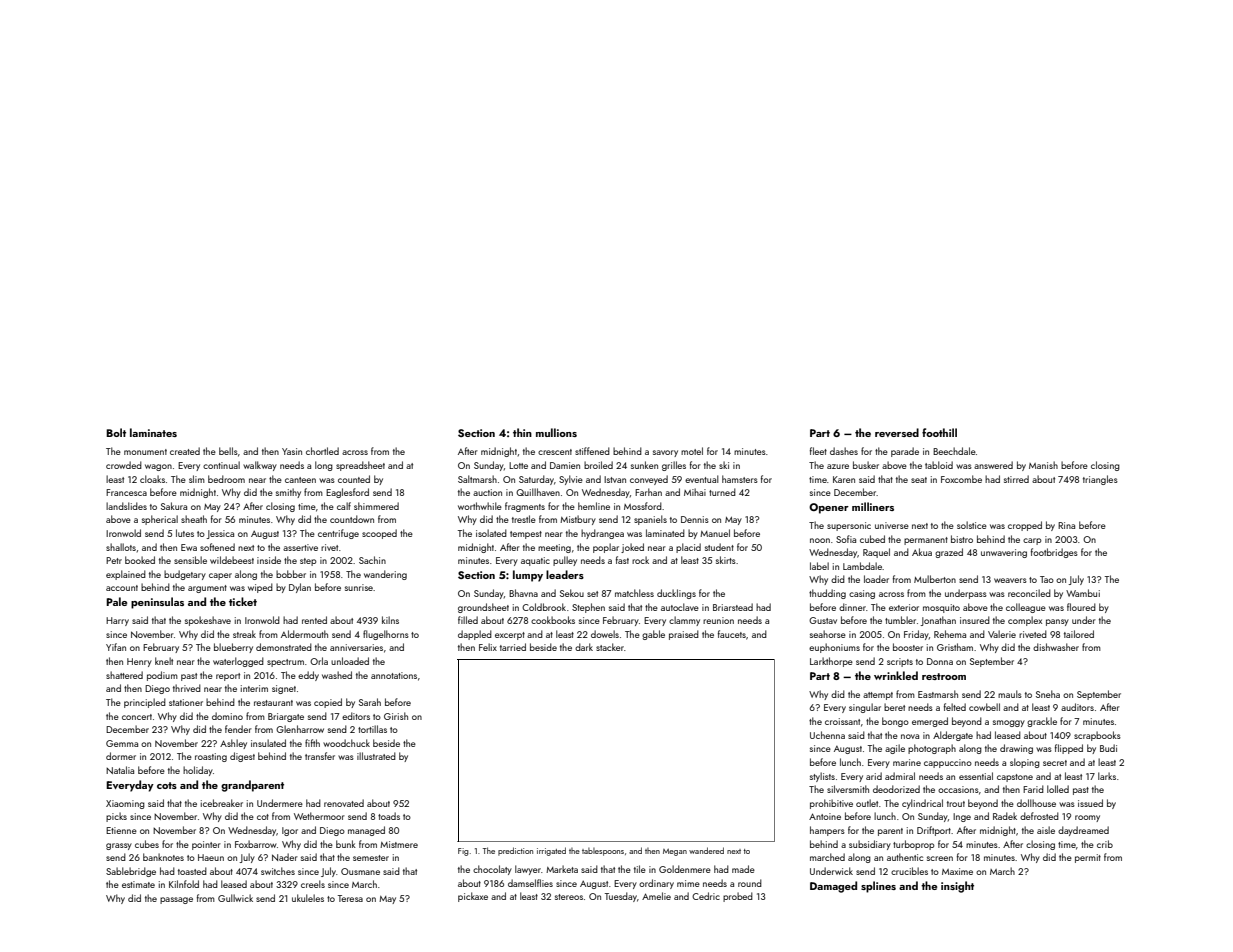 Image resolution: width=1233 pixels, height=952 pixels. What do you see at coordinates (222, 803) in the document?
I see `icebreaker` at bounding box center [222, 803].
